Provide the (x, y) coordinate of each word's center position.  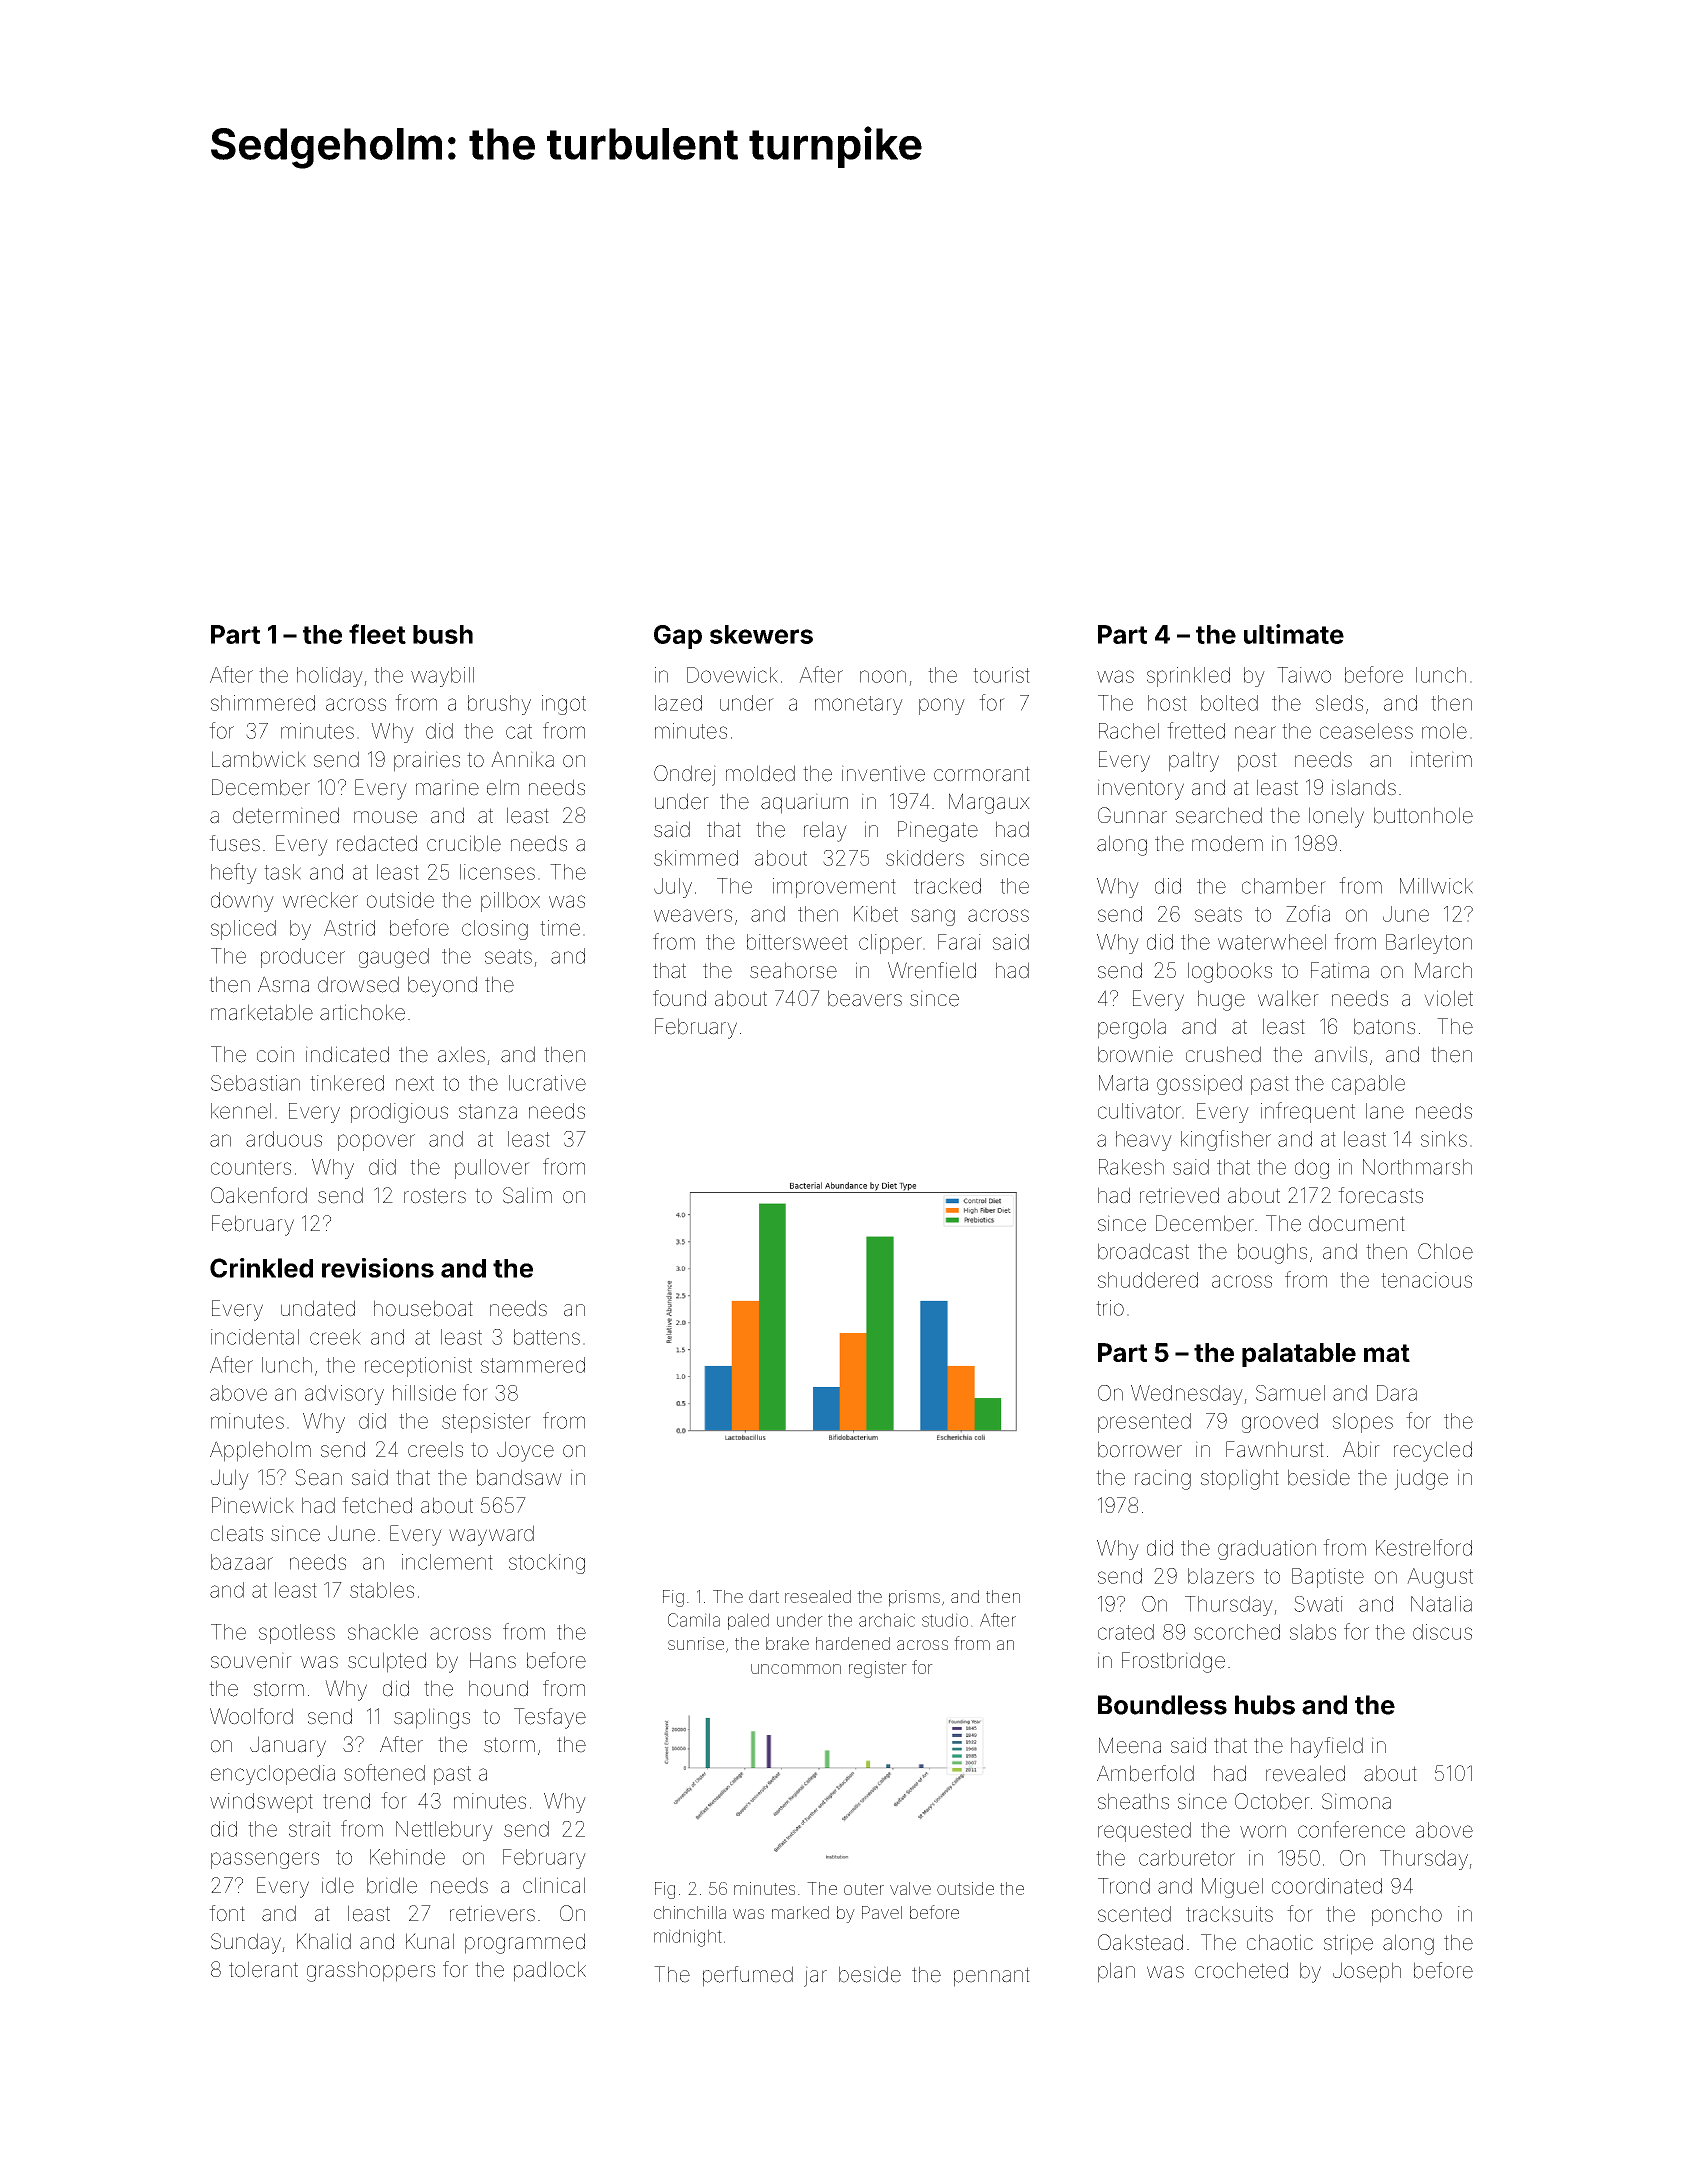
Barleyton (1429, 944)
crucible (464, 843)
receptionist (418, 1367)
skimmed (696, 858)
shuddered (1148, 1280)
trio (1110, 1308)
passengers (265, 1860)
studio (945, 1620)
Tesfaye (550, 1718)
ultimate (1294, 634)
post (1257, 762)
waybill (442, 677)
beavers (865, 998)
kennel (241, 1111)
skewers (761, 634)
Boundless (1162, 1705)
